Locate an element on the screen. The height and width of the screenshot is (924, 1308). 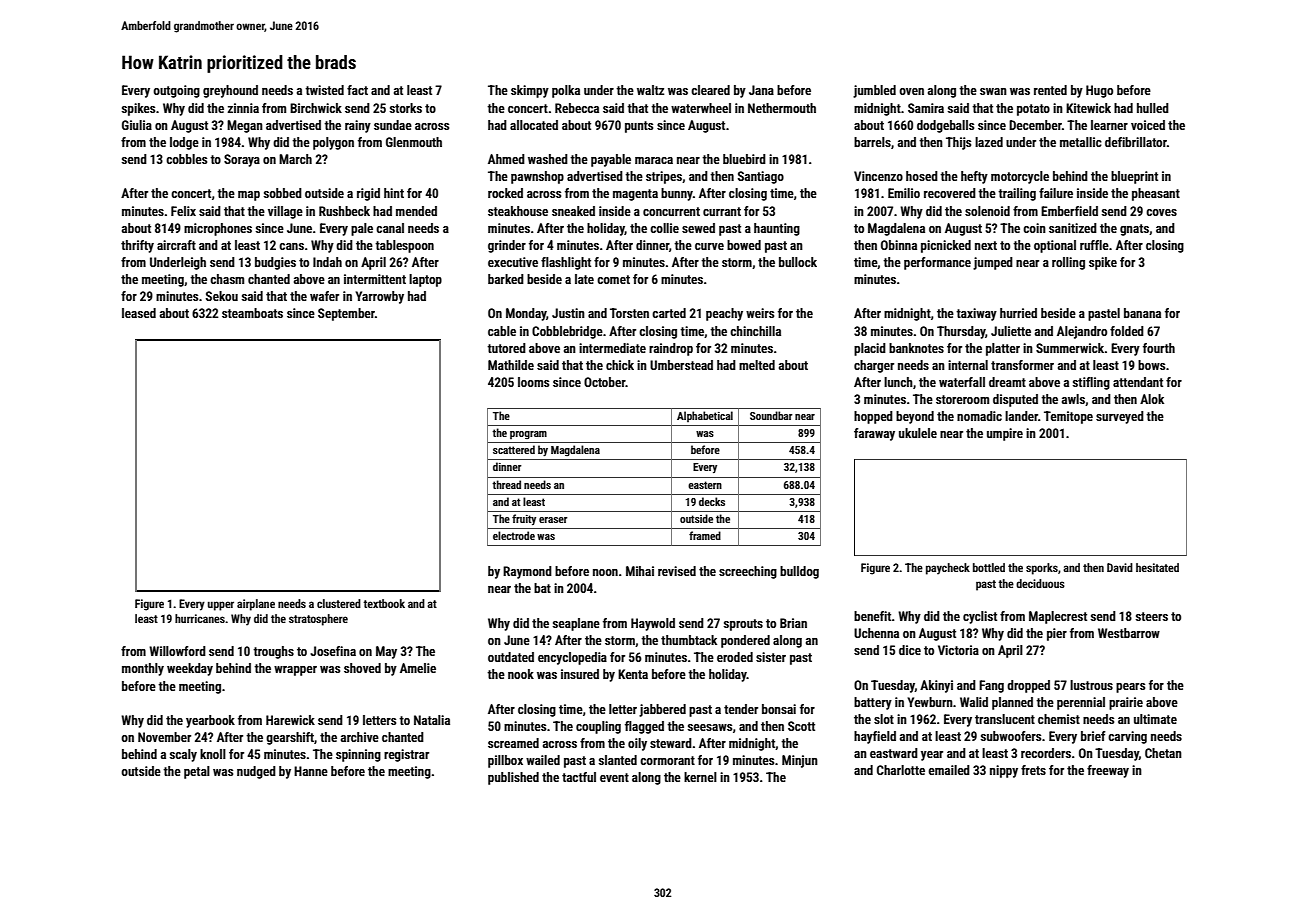
stripes is located at coordinates (664, 177).
